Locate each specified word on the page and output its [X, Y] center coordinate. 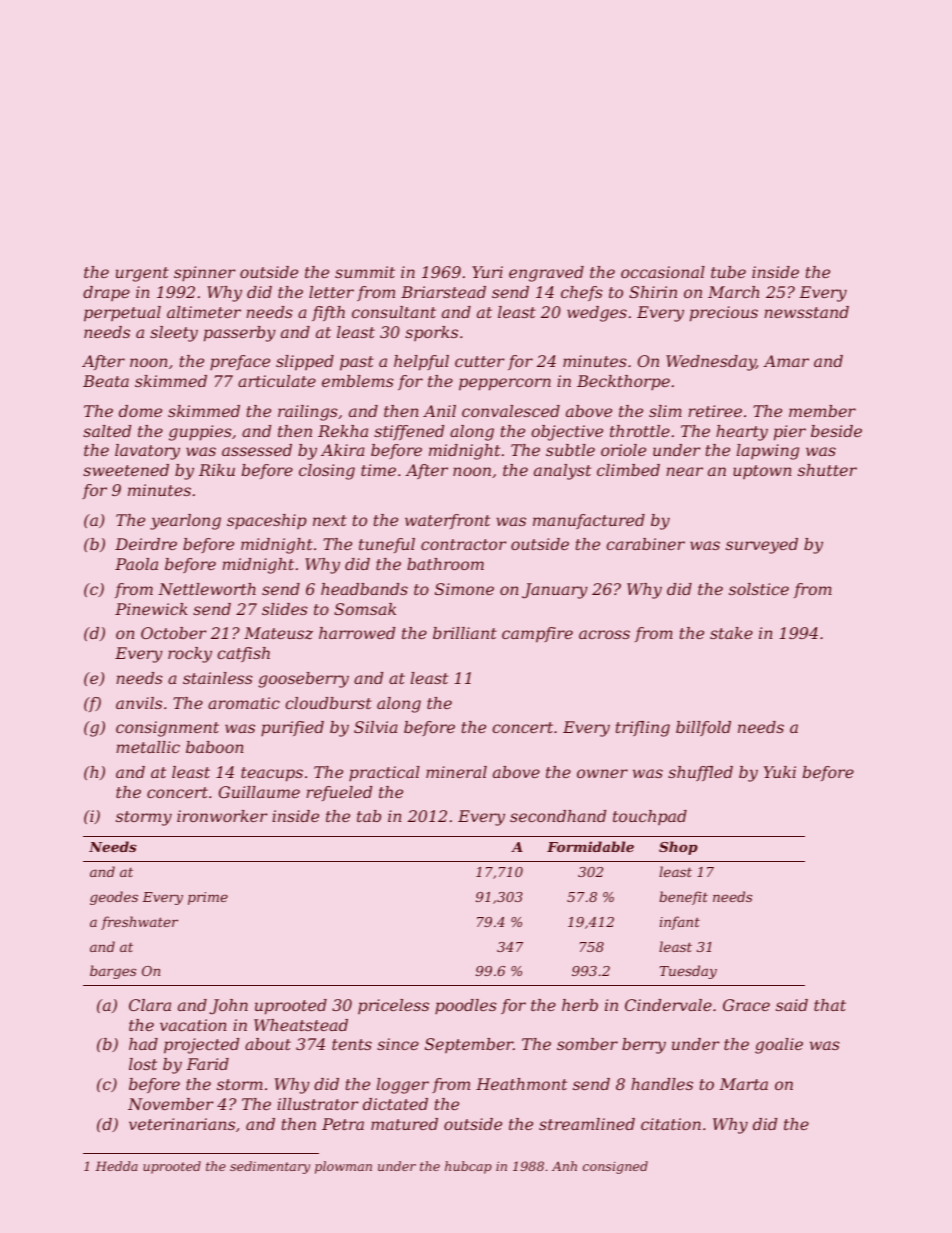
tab [369, 816]
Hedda [116, 1166]
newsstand [806, 312]
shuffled [700, 773]
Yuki [780, 772]
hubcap [468, 1167]
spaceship [267, 522]
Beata [106, 381]
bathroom [445, 564]
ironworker [222, 816]
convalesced [511, 411]
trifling [643, 729]
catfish [243, 654]
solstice [759, 589]
